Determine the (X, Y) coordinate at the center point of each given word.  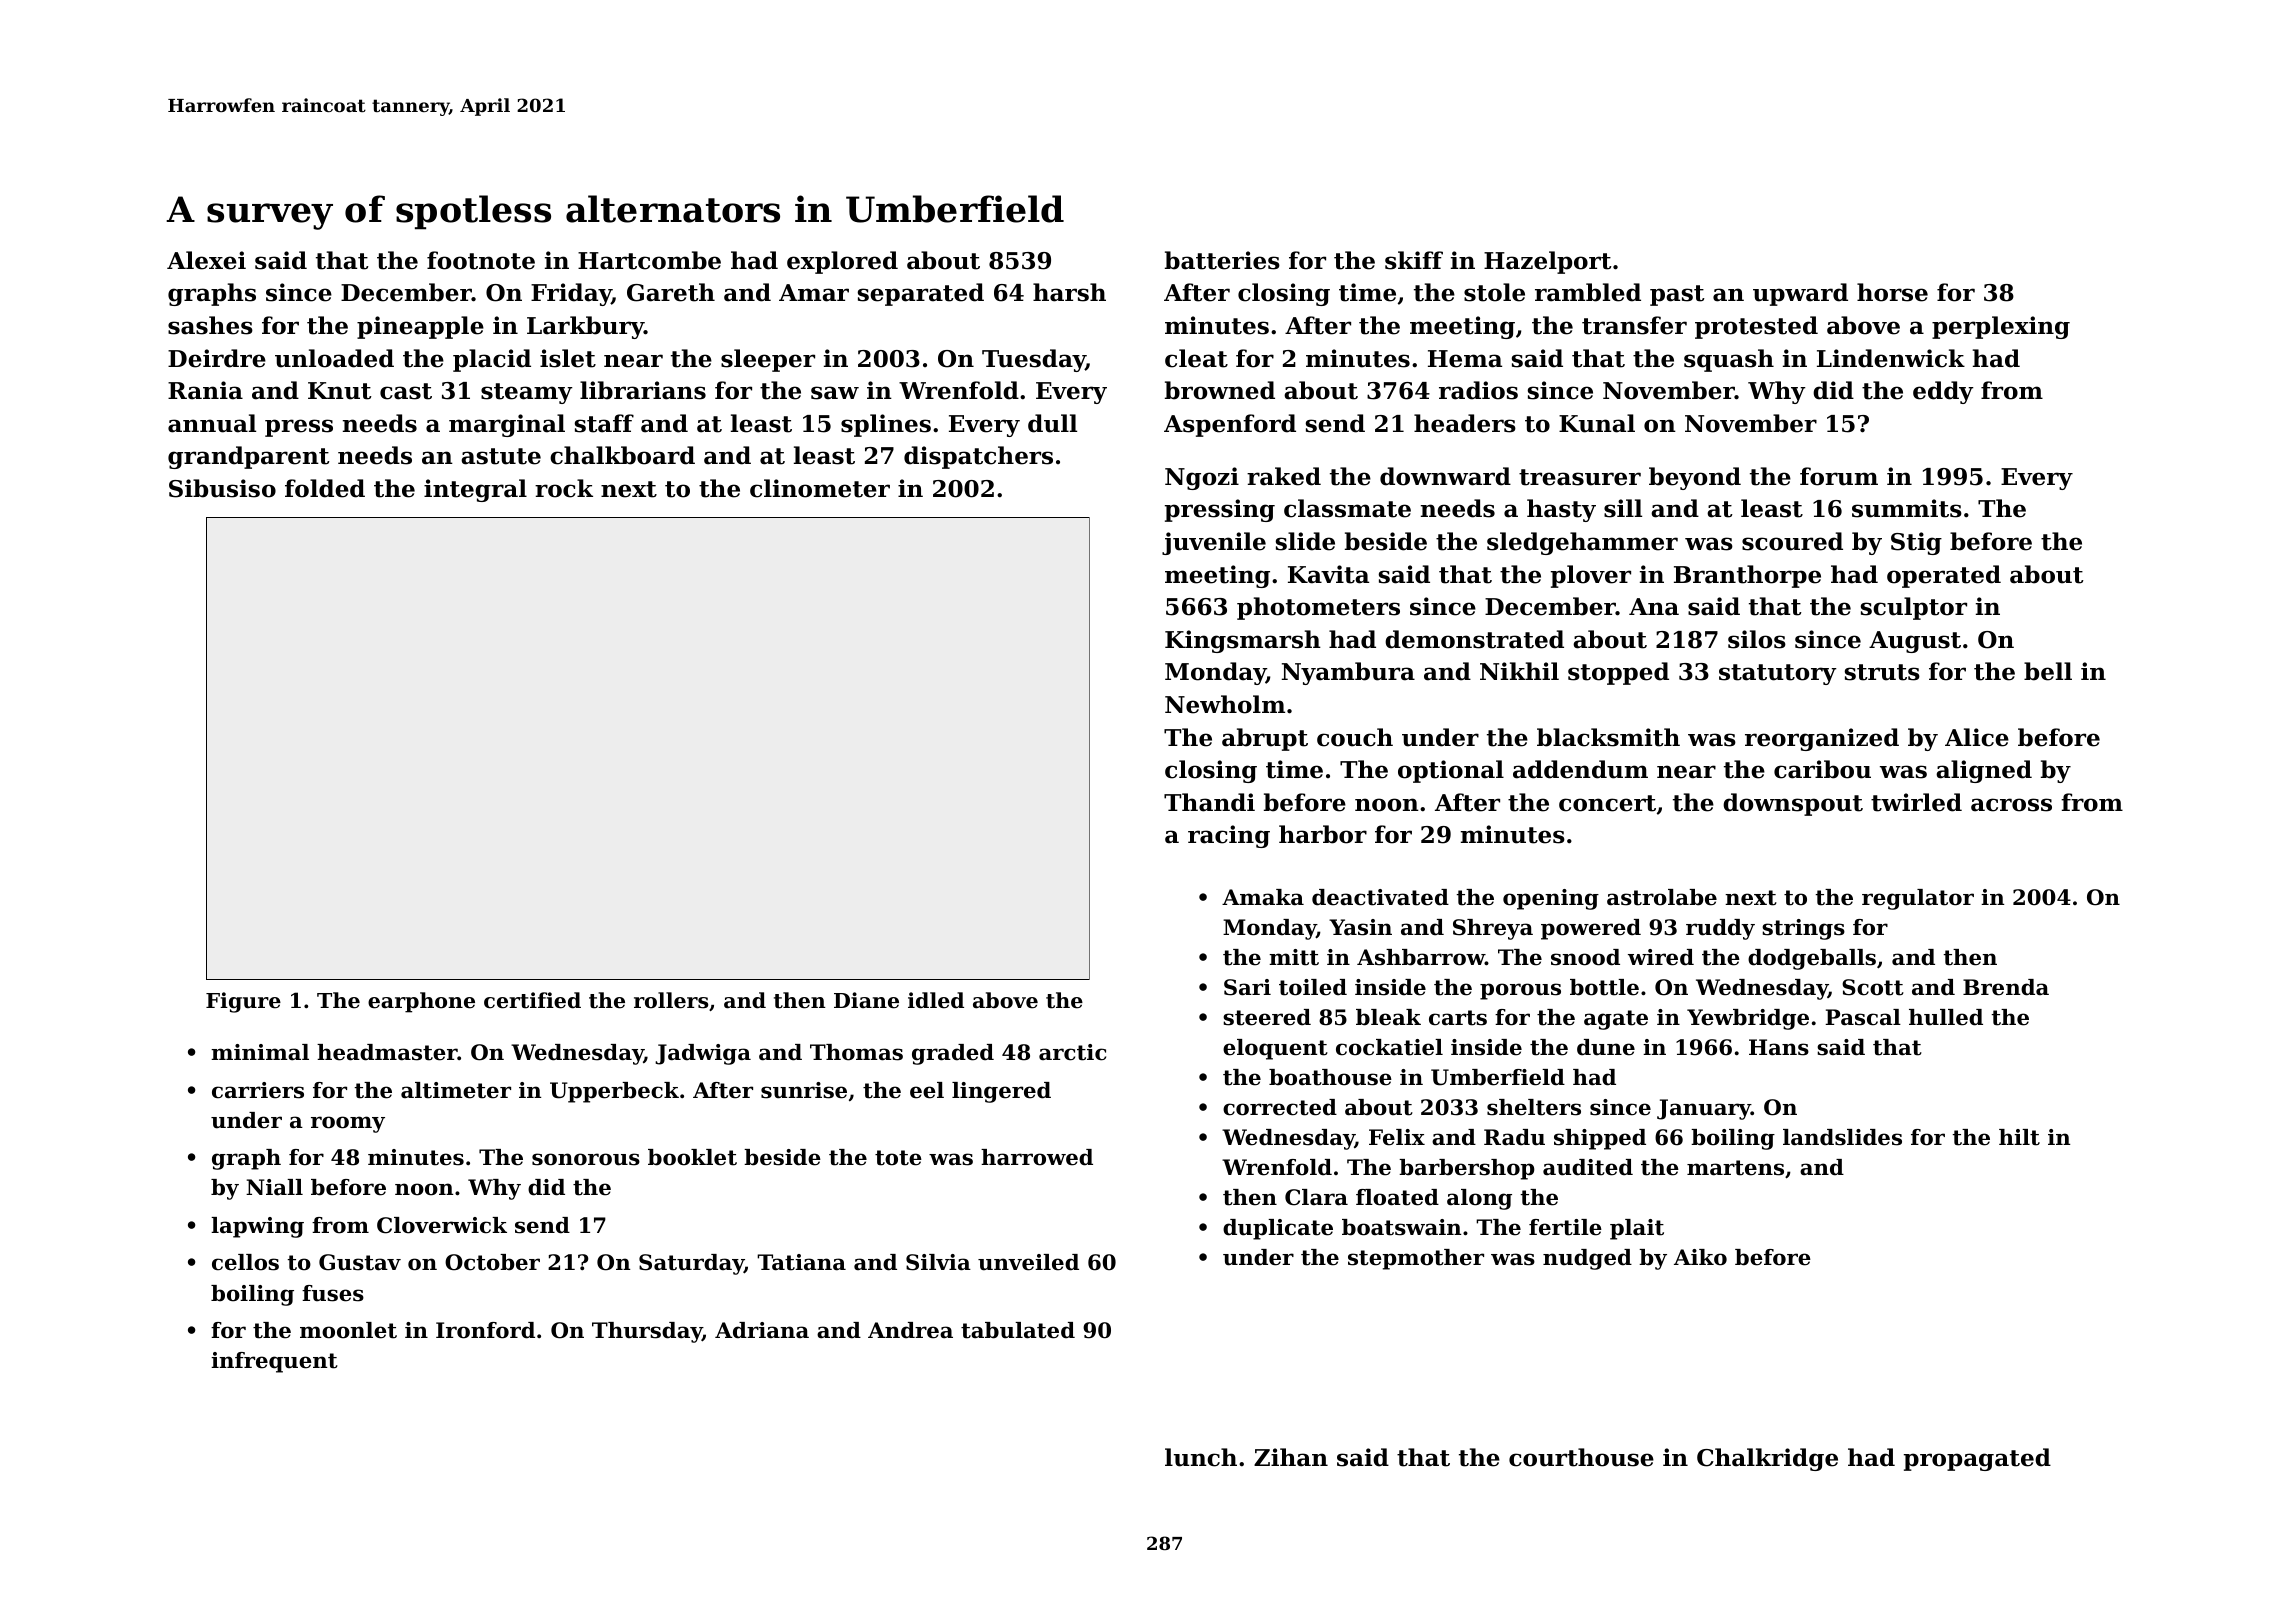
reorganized (1822, 739)
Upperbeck (614, 1092)
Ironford (485, 1330)
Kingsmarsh (1243, 641)
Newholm (1225, 704)
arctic (1072, 1052)
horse (1892, 292)
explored (842, 262)
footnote (481, 260)
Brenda (2006, 987)
